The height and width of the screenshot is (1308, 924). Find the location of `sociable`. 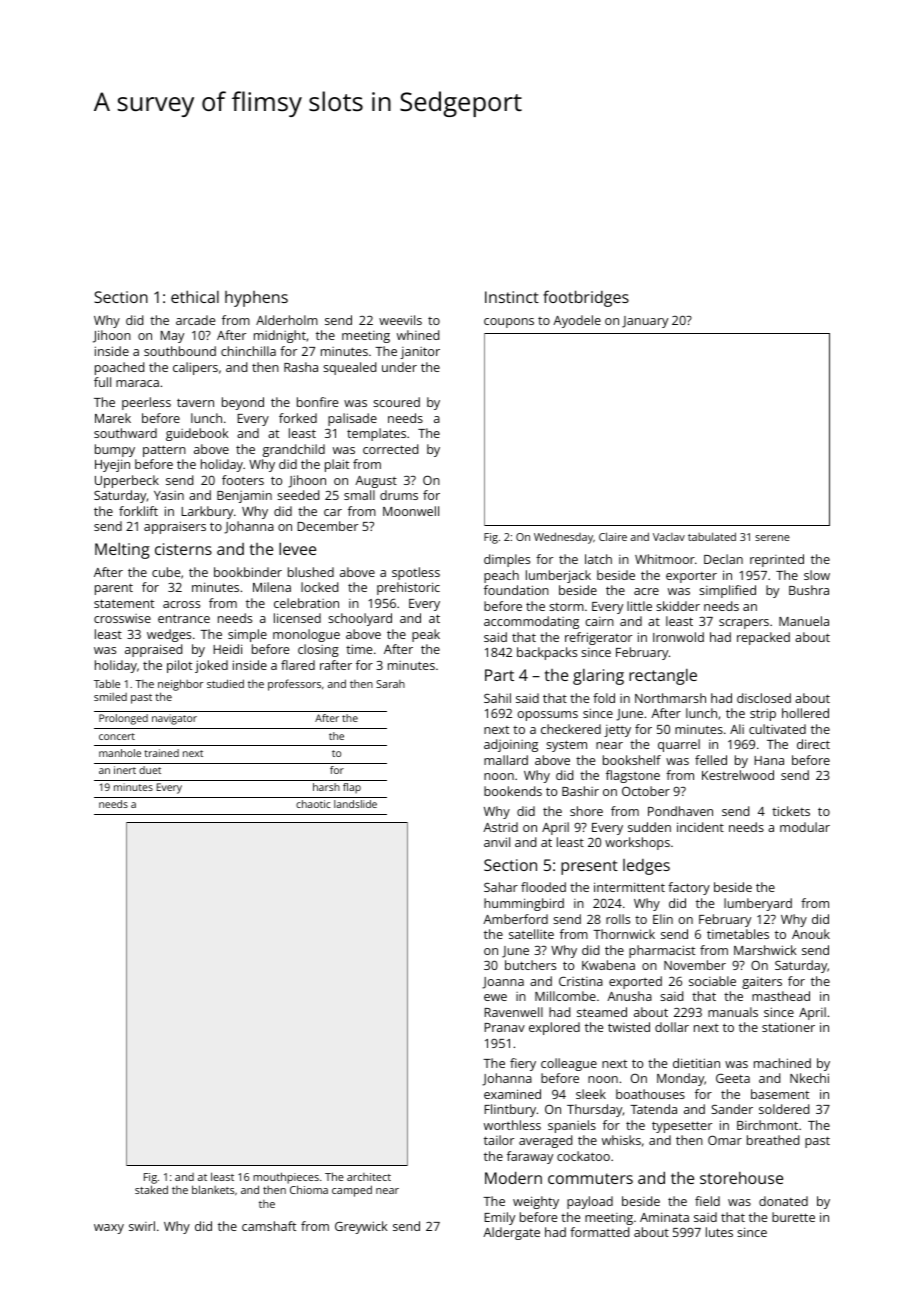

sociable is located at coordinates (712, 981).
